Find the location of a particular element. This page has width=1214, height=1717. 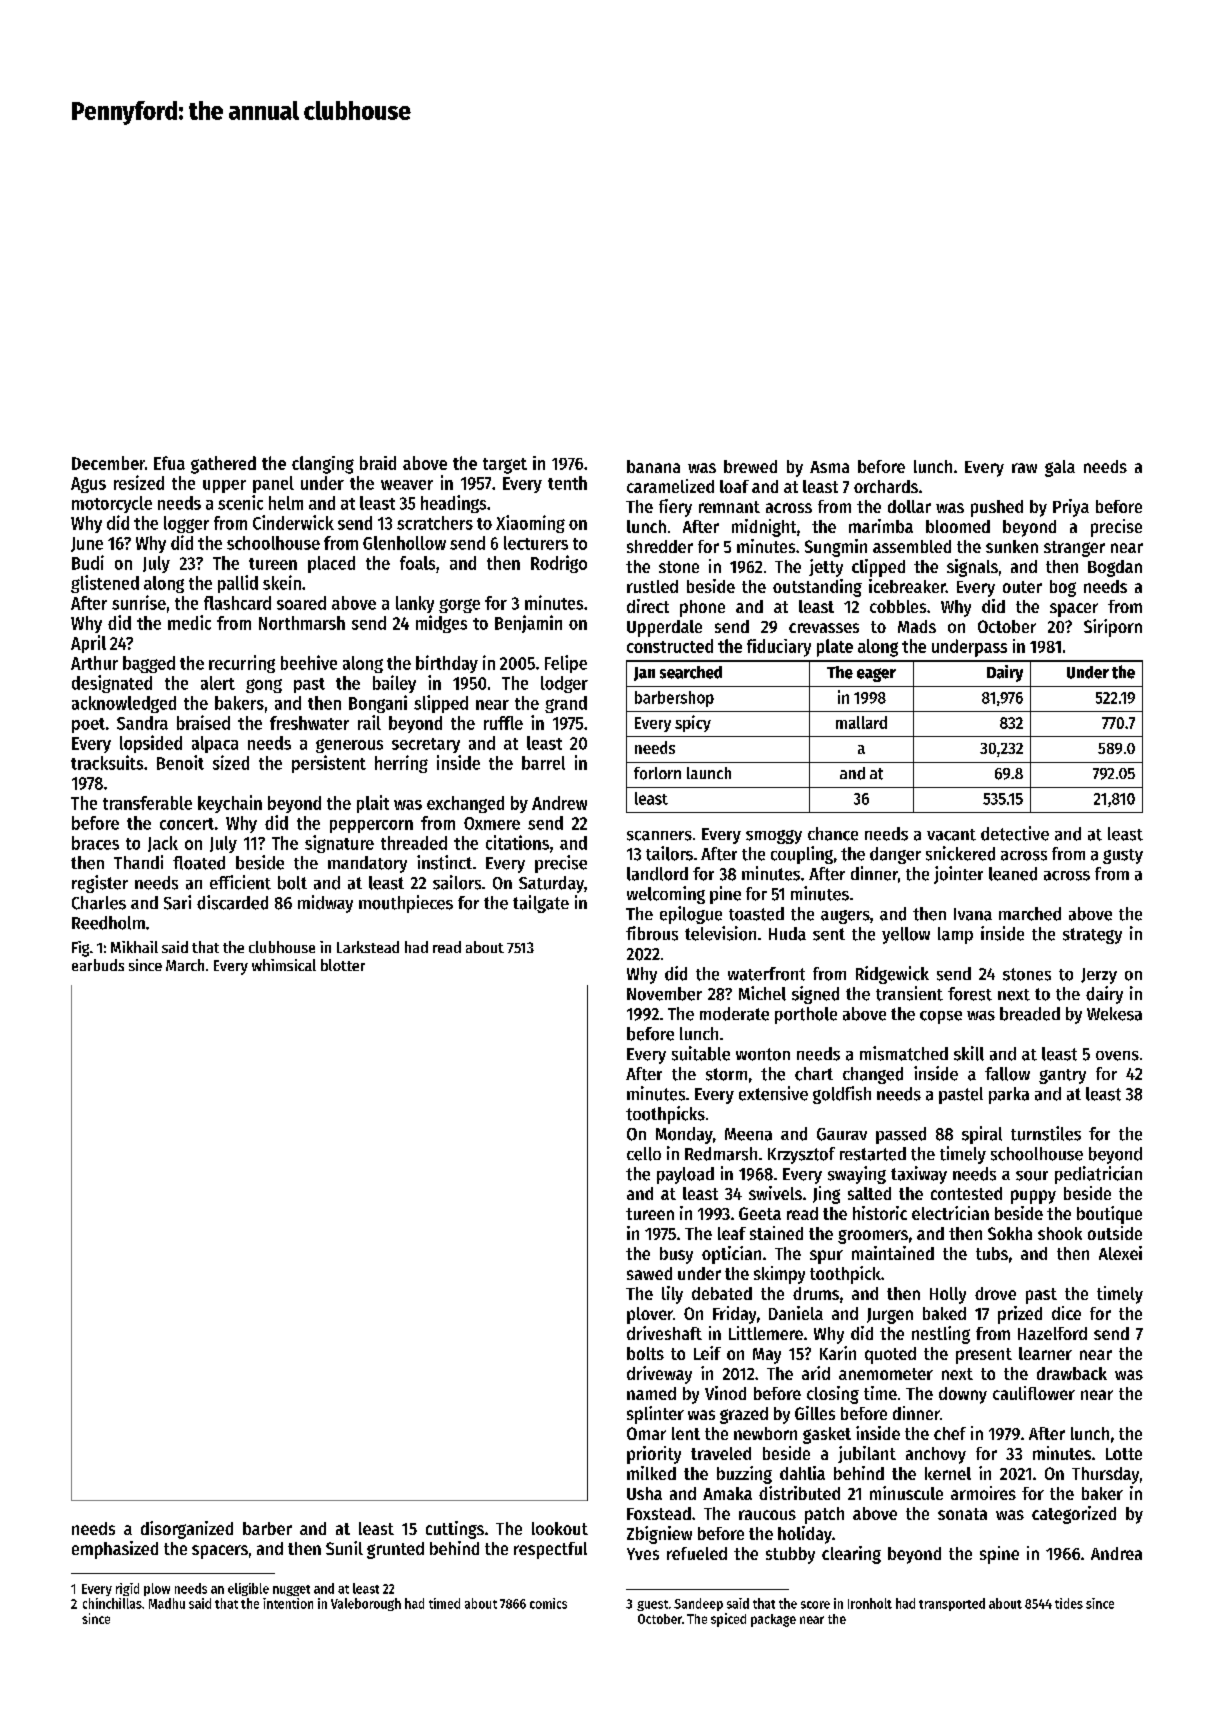

persistent is located at coordinates (329, 764).
